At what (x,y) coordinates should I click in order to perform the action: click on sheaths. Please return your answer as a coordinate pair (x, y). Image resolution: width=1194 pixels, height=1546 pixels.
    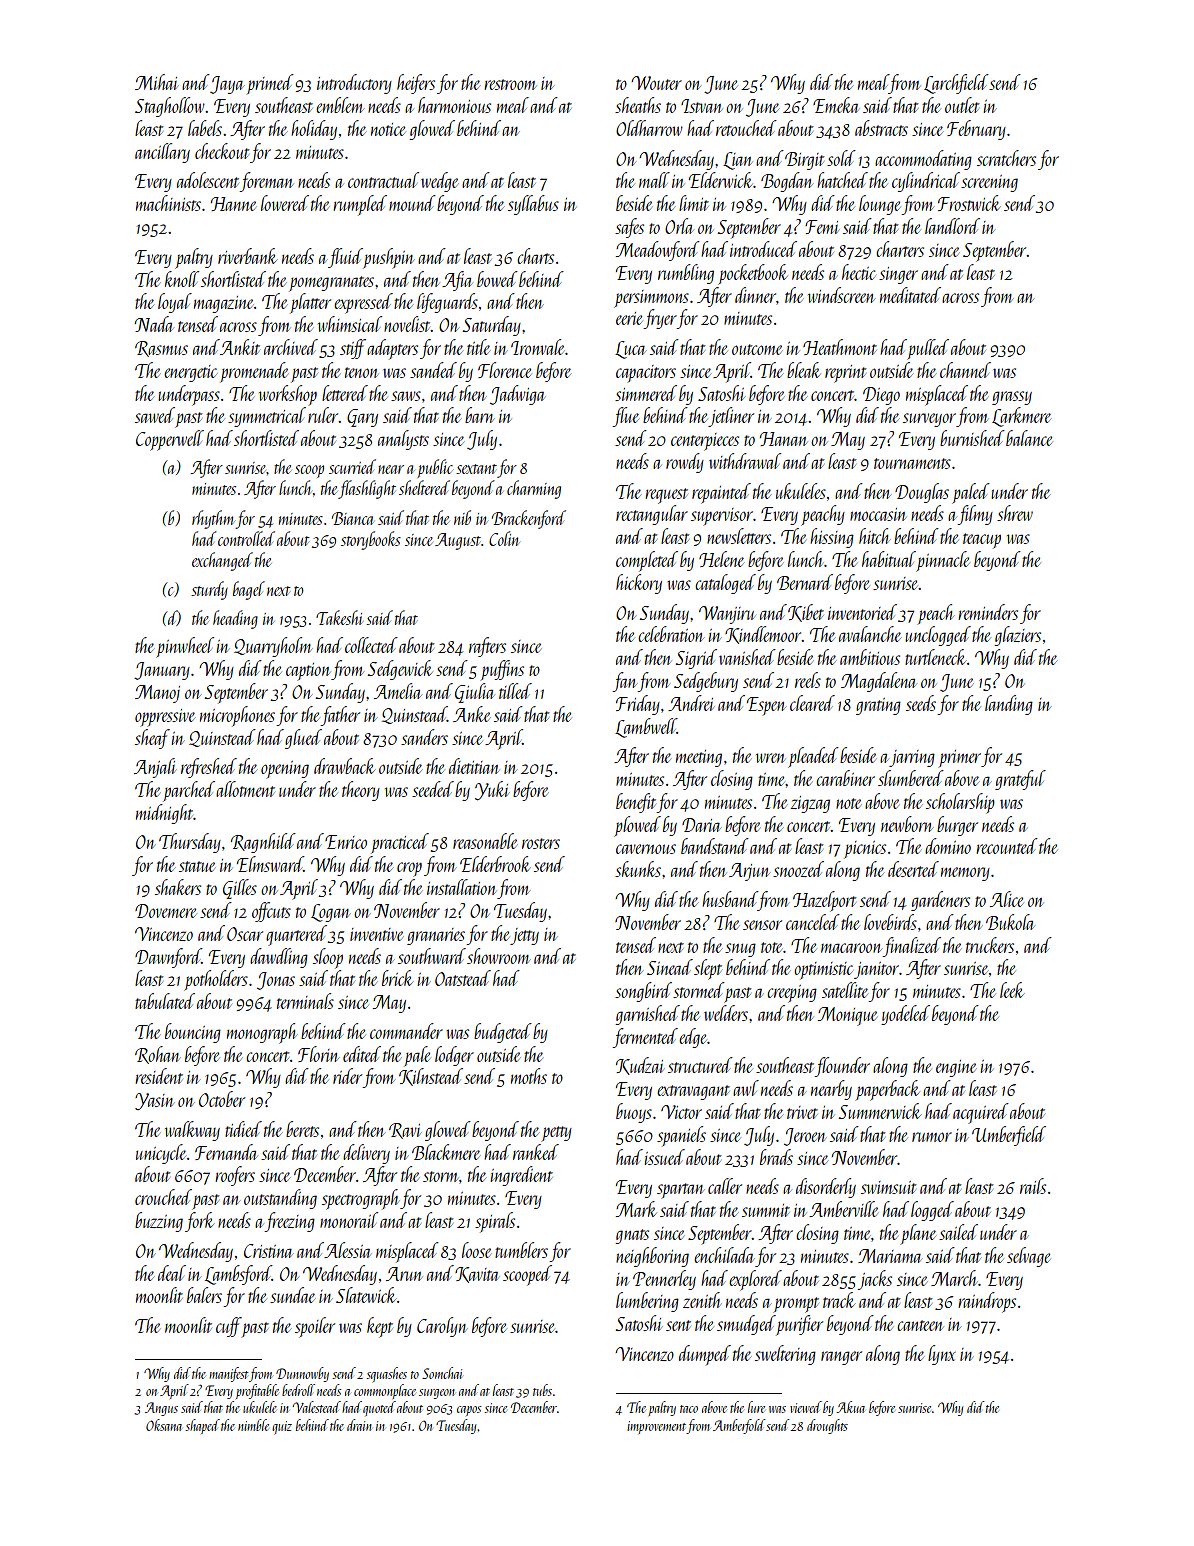
    Looking at the image, I should click on (638, 105).
